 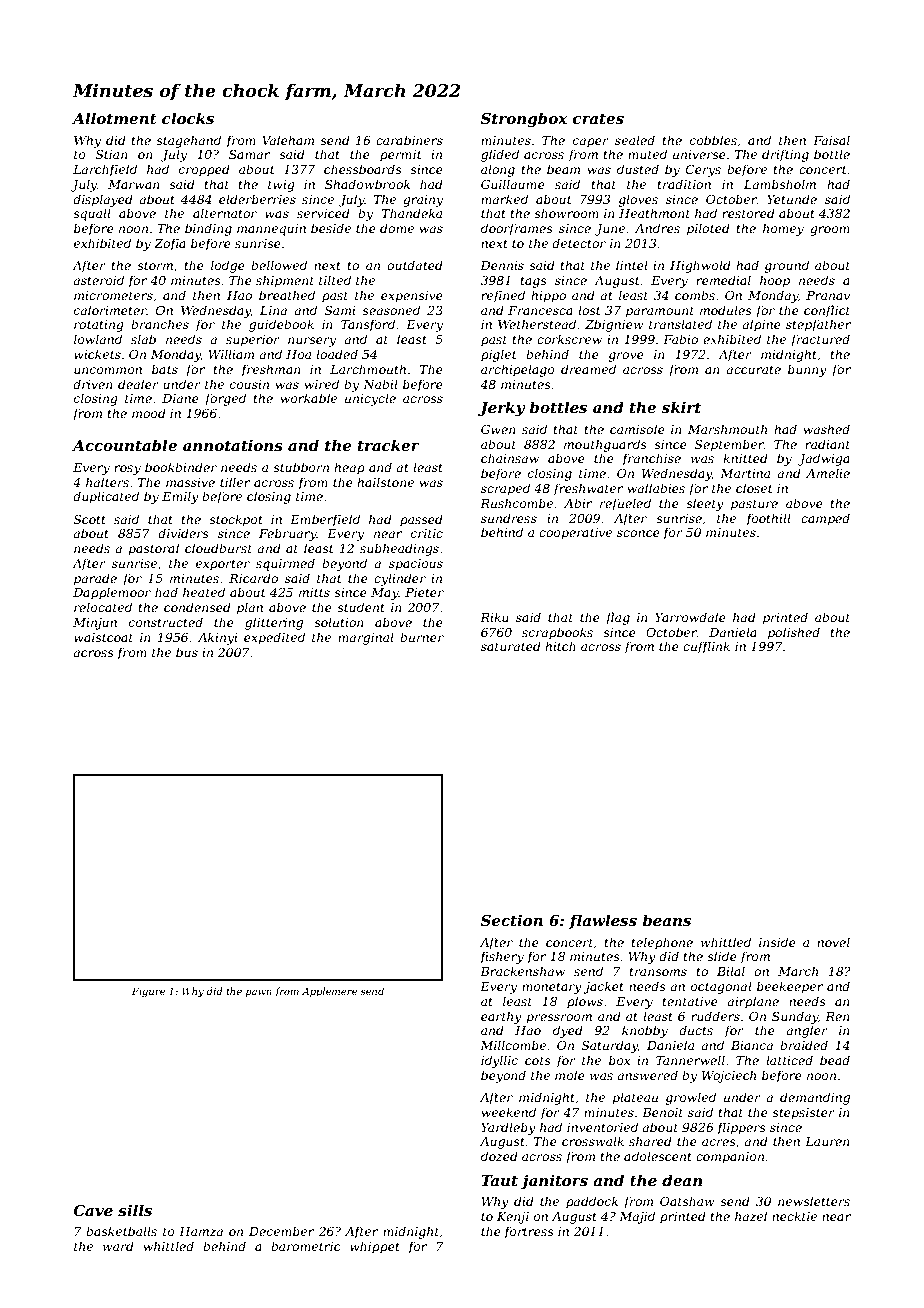 What do you see at coordinates (830, 231) in the page?
I see `groom` at bounding box center [830, 231].
